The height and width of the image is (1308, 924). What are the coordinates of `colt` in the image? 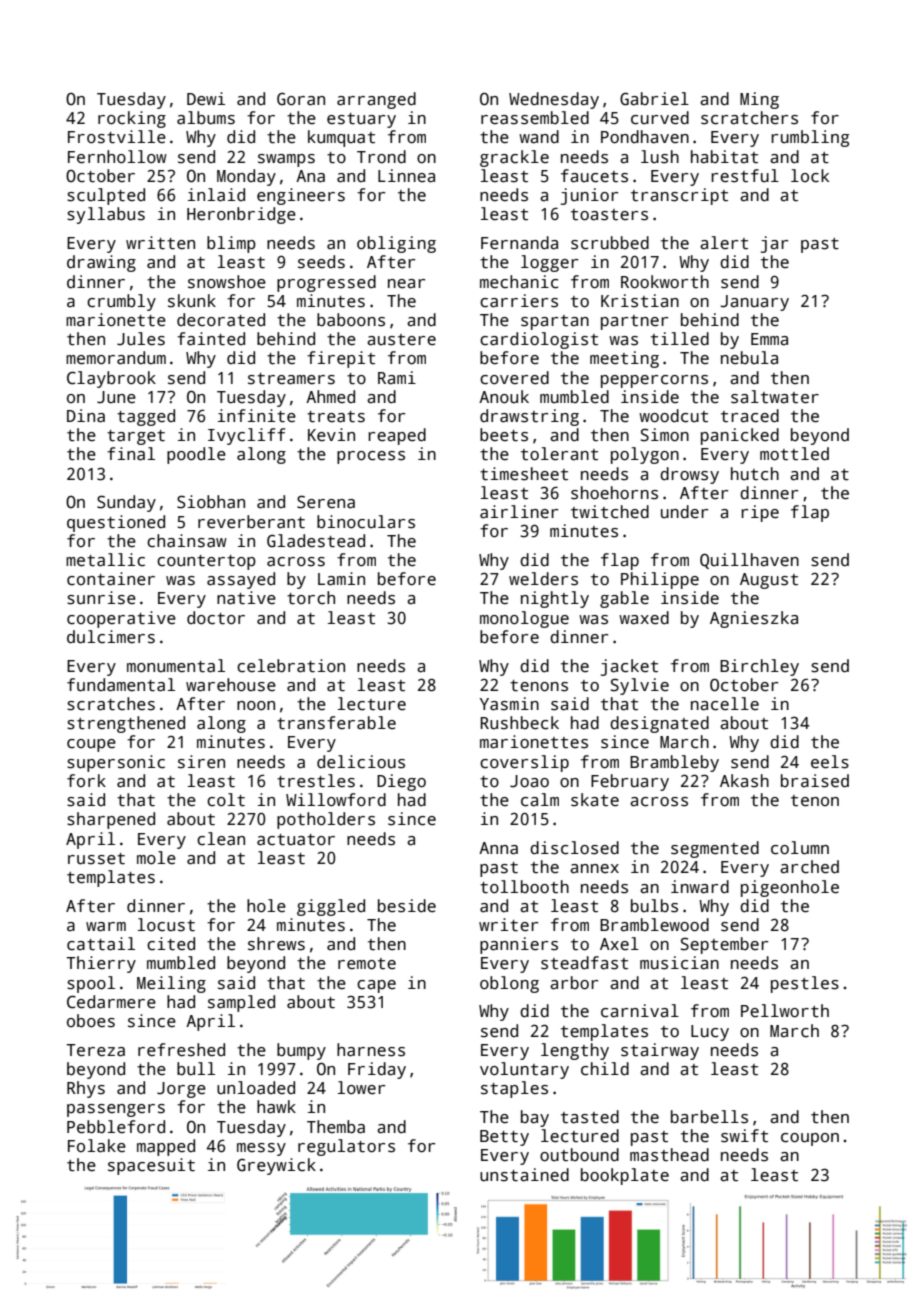 It's located at (226, 800).
